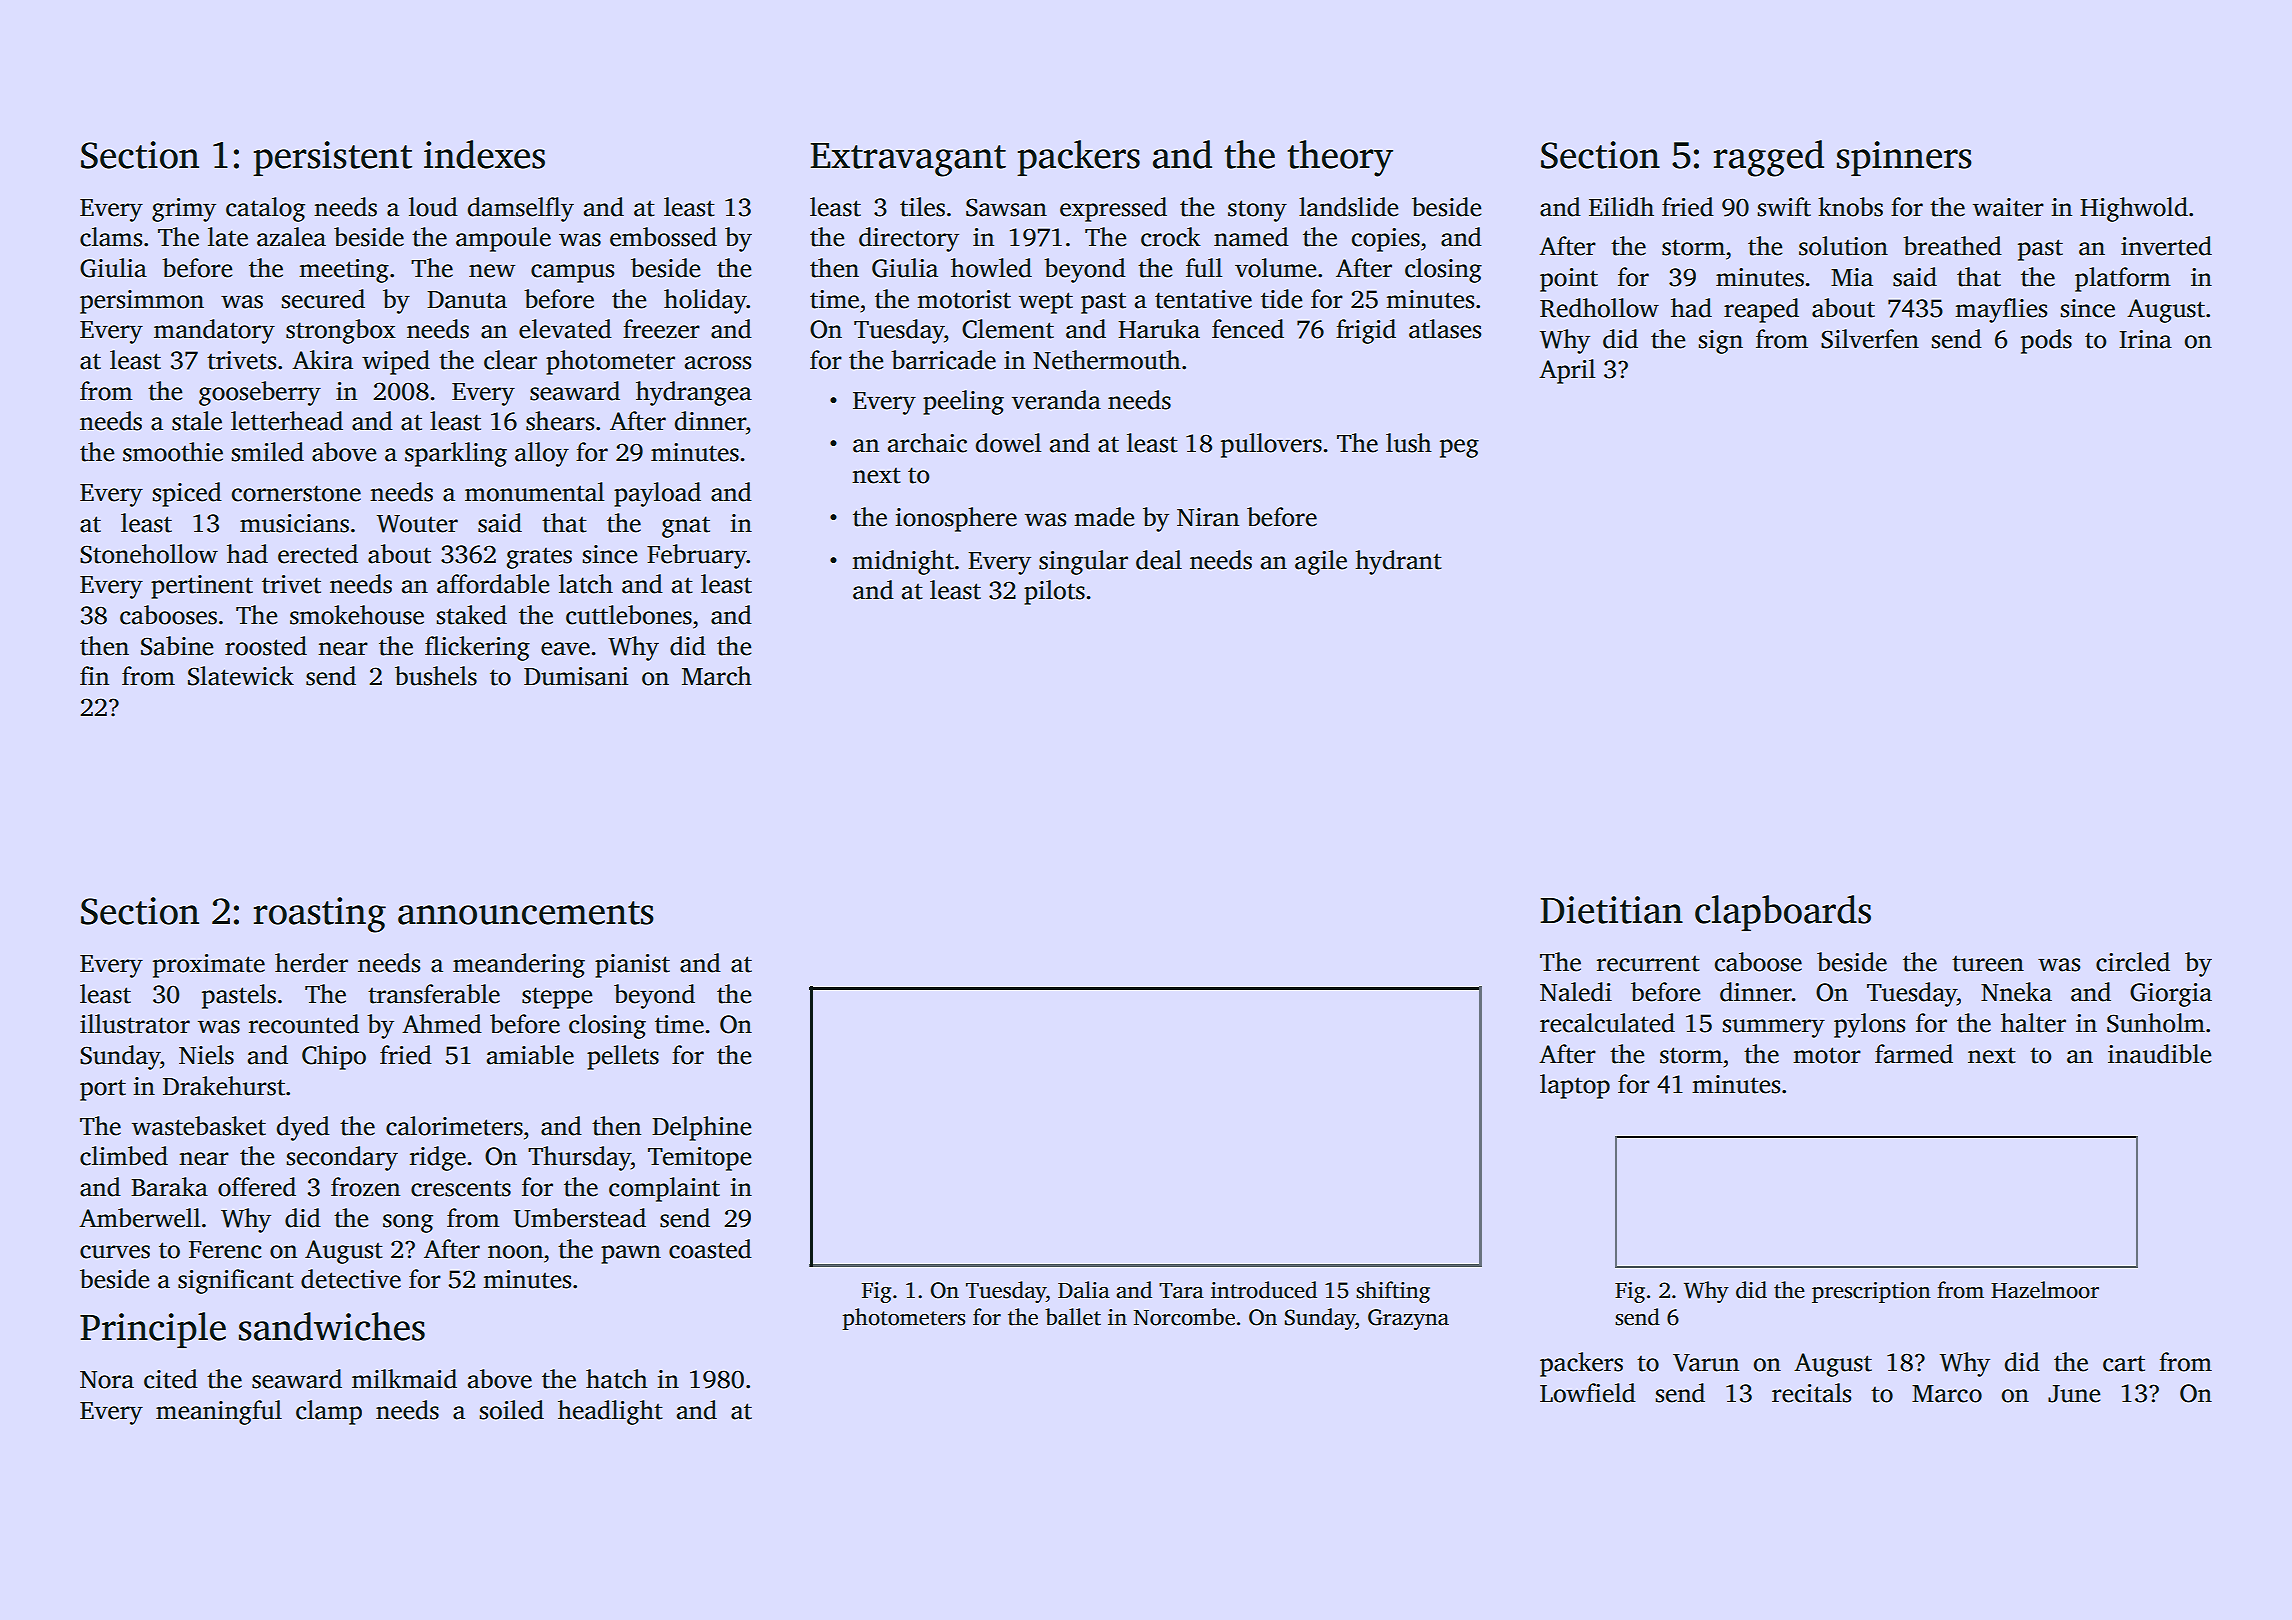 This document has height=1620, width=2292. Describe the element at coordinates (1611, 910) in the document. I see `Dietitian` at that location.
